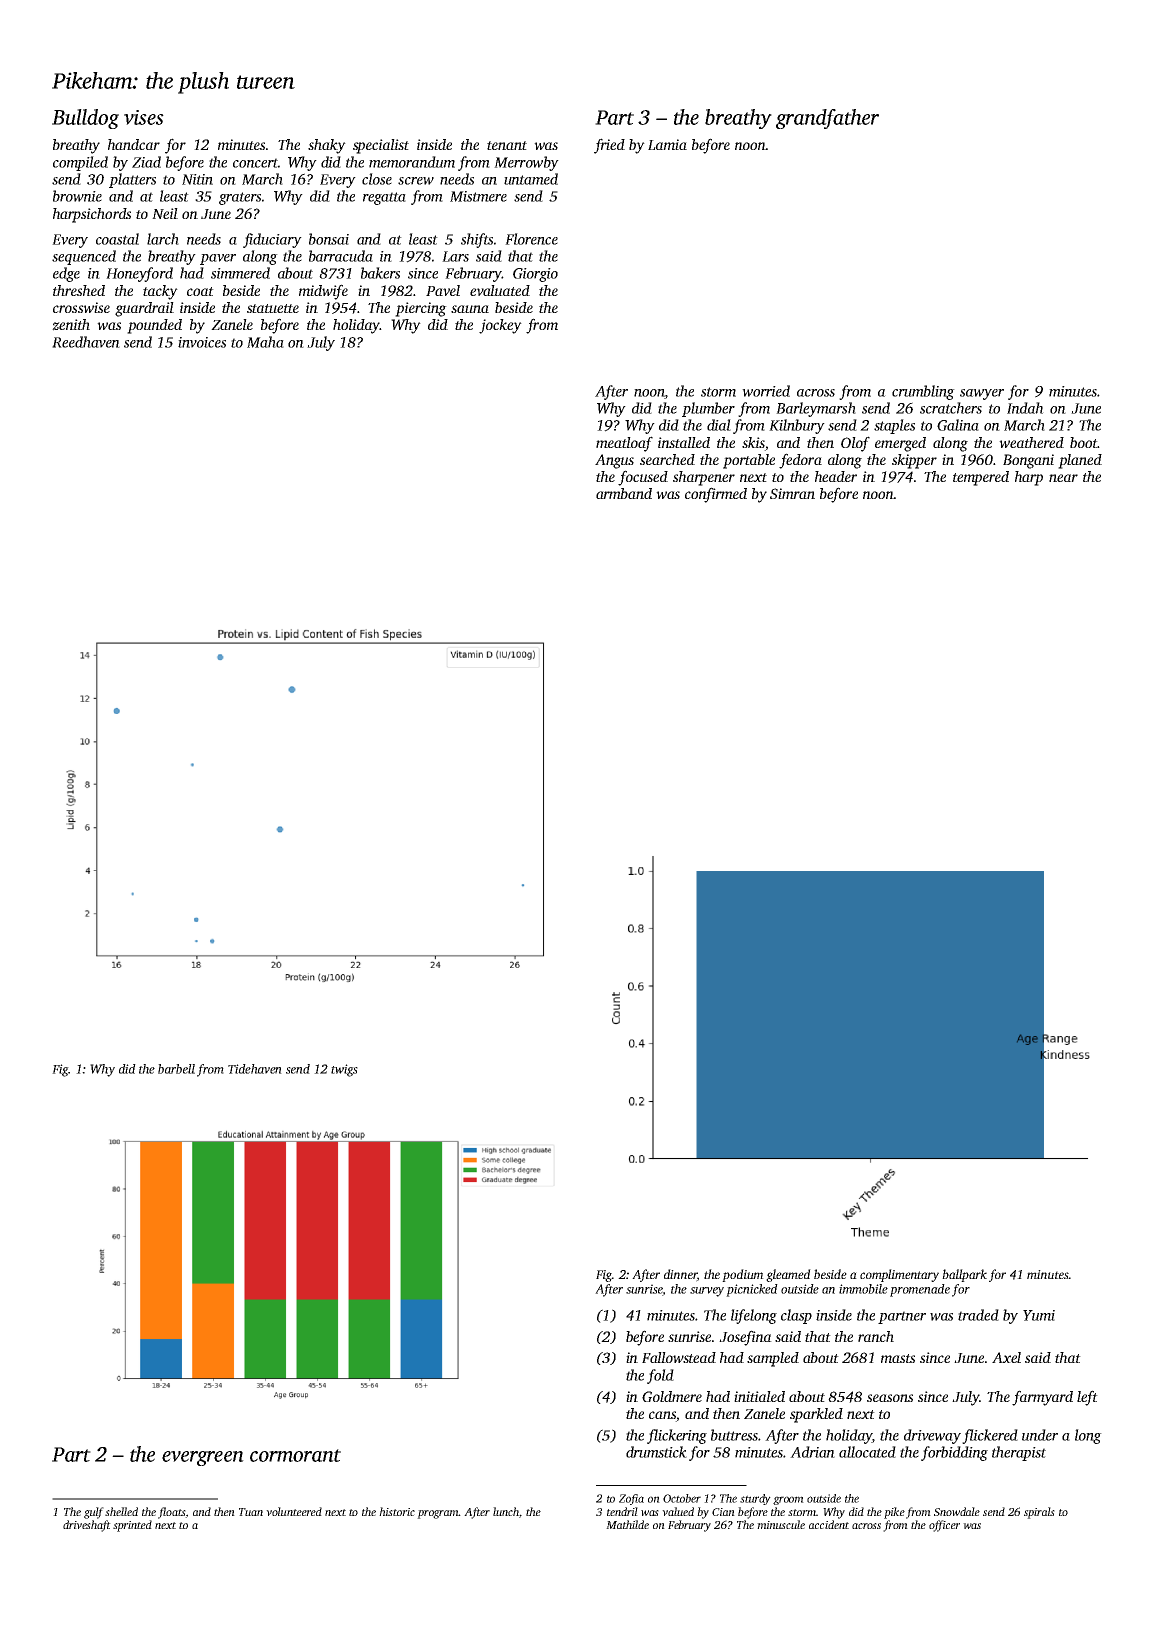  Describe the element at coordinates (863, 1289) in the document. I see `immobile` at that location.
